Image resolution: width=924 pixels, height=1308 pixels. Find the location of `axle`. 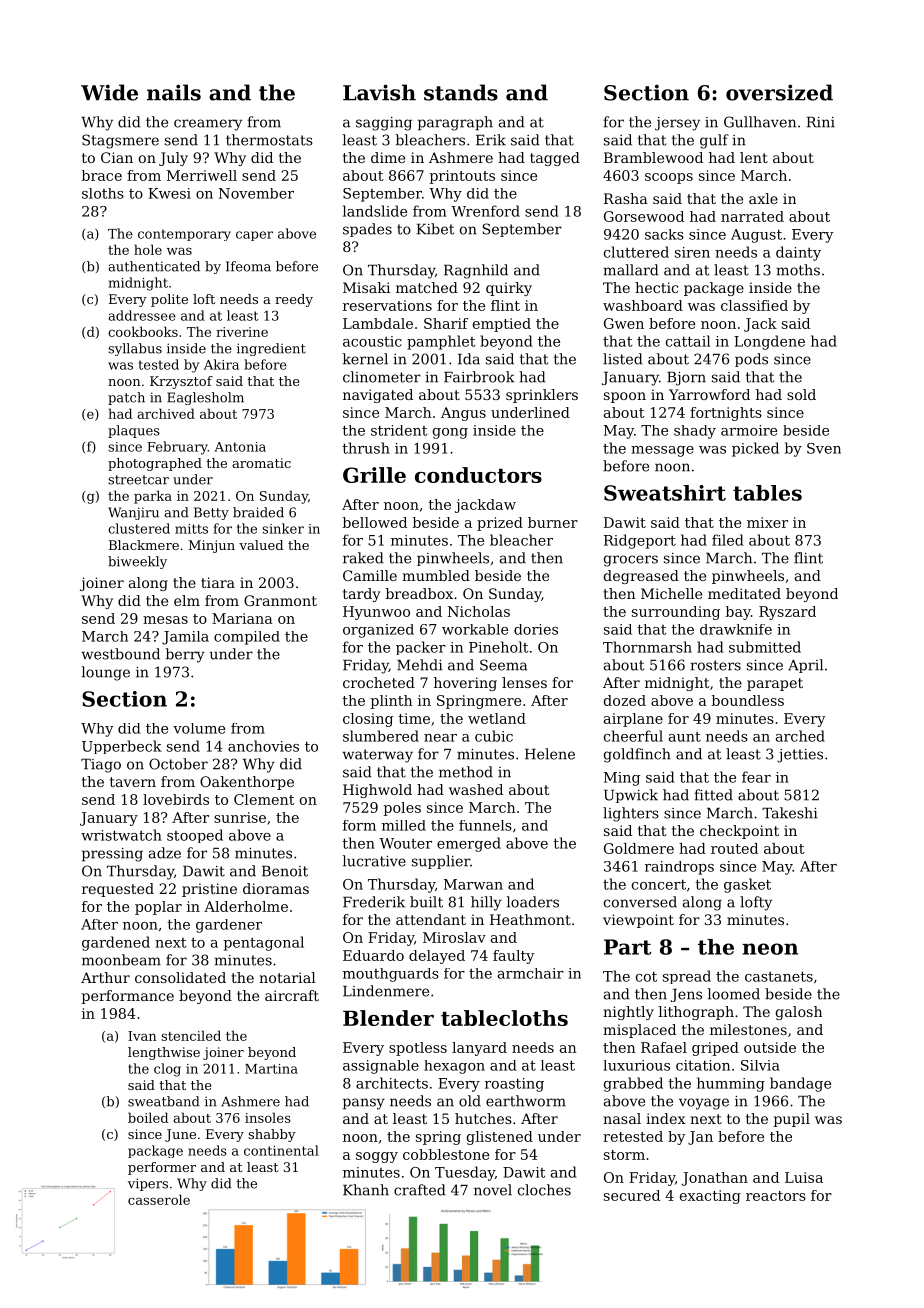

axle is located at coordinates (763, 198).
